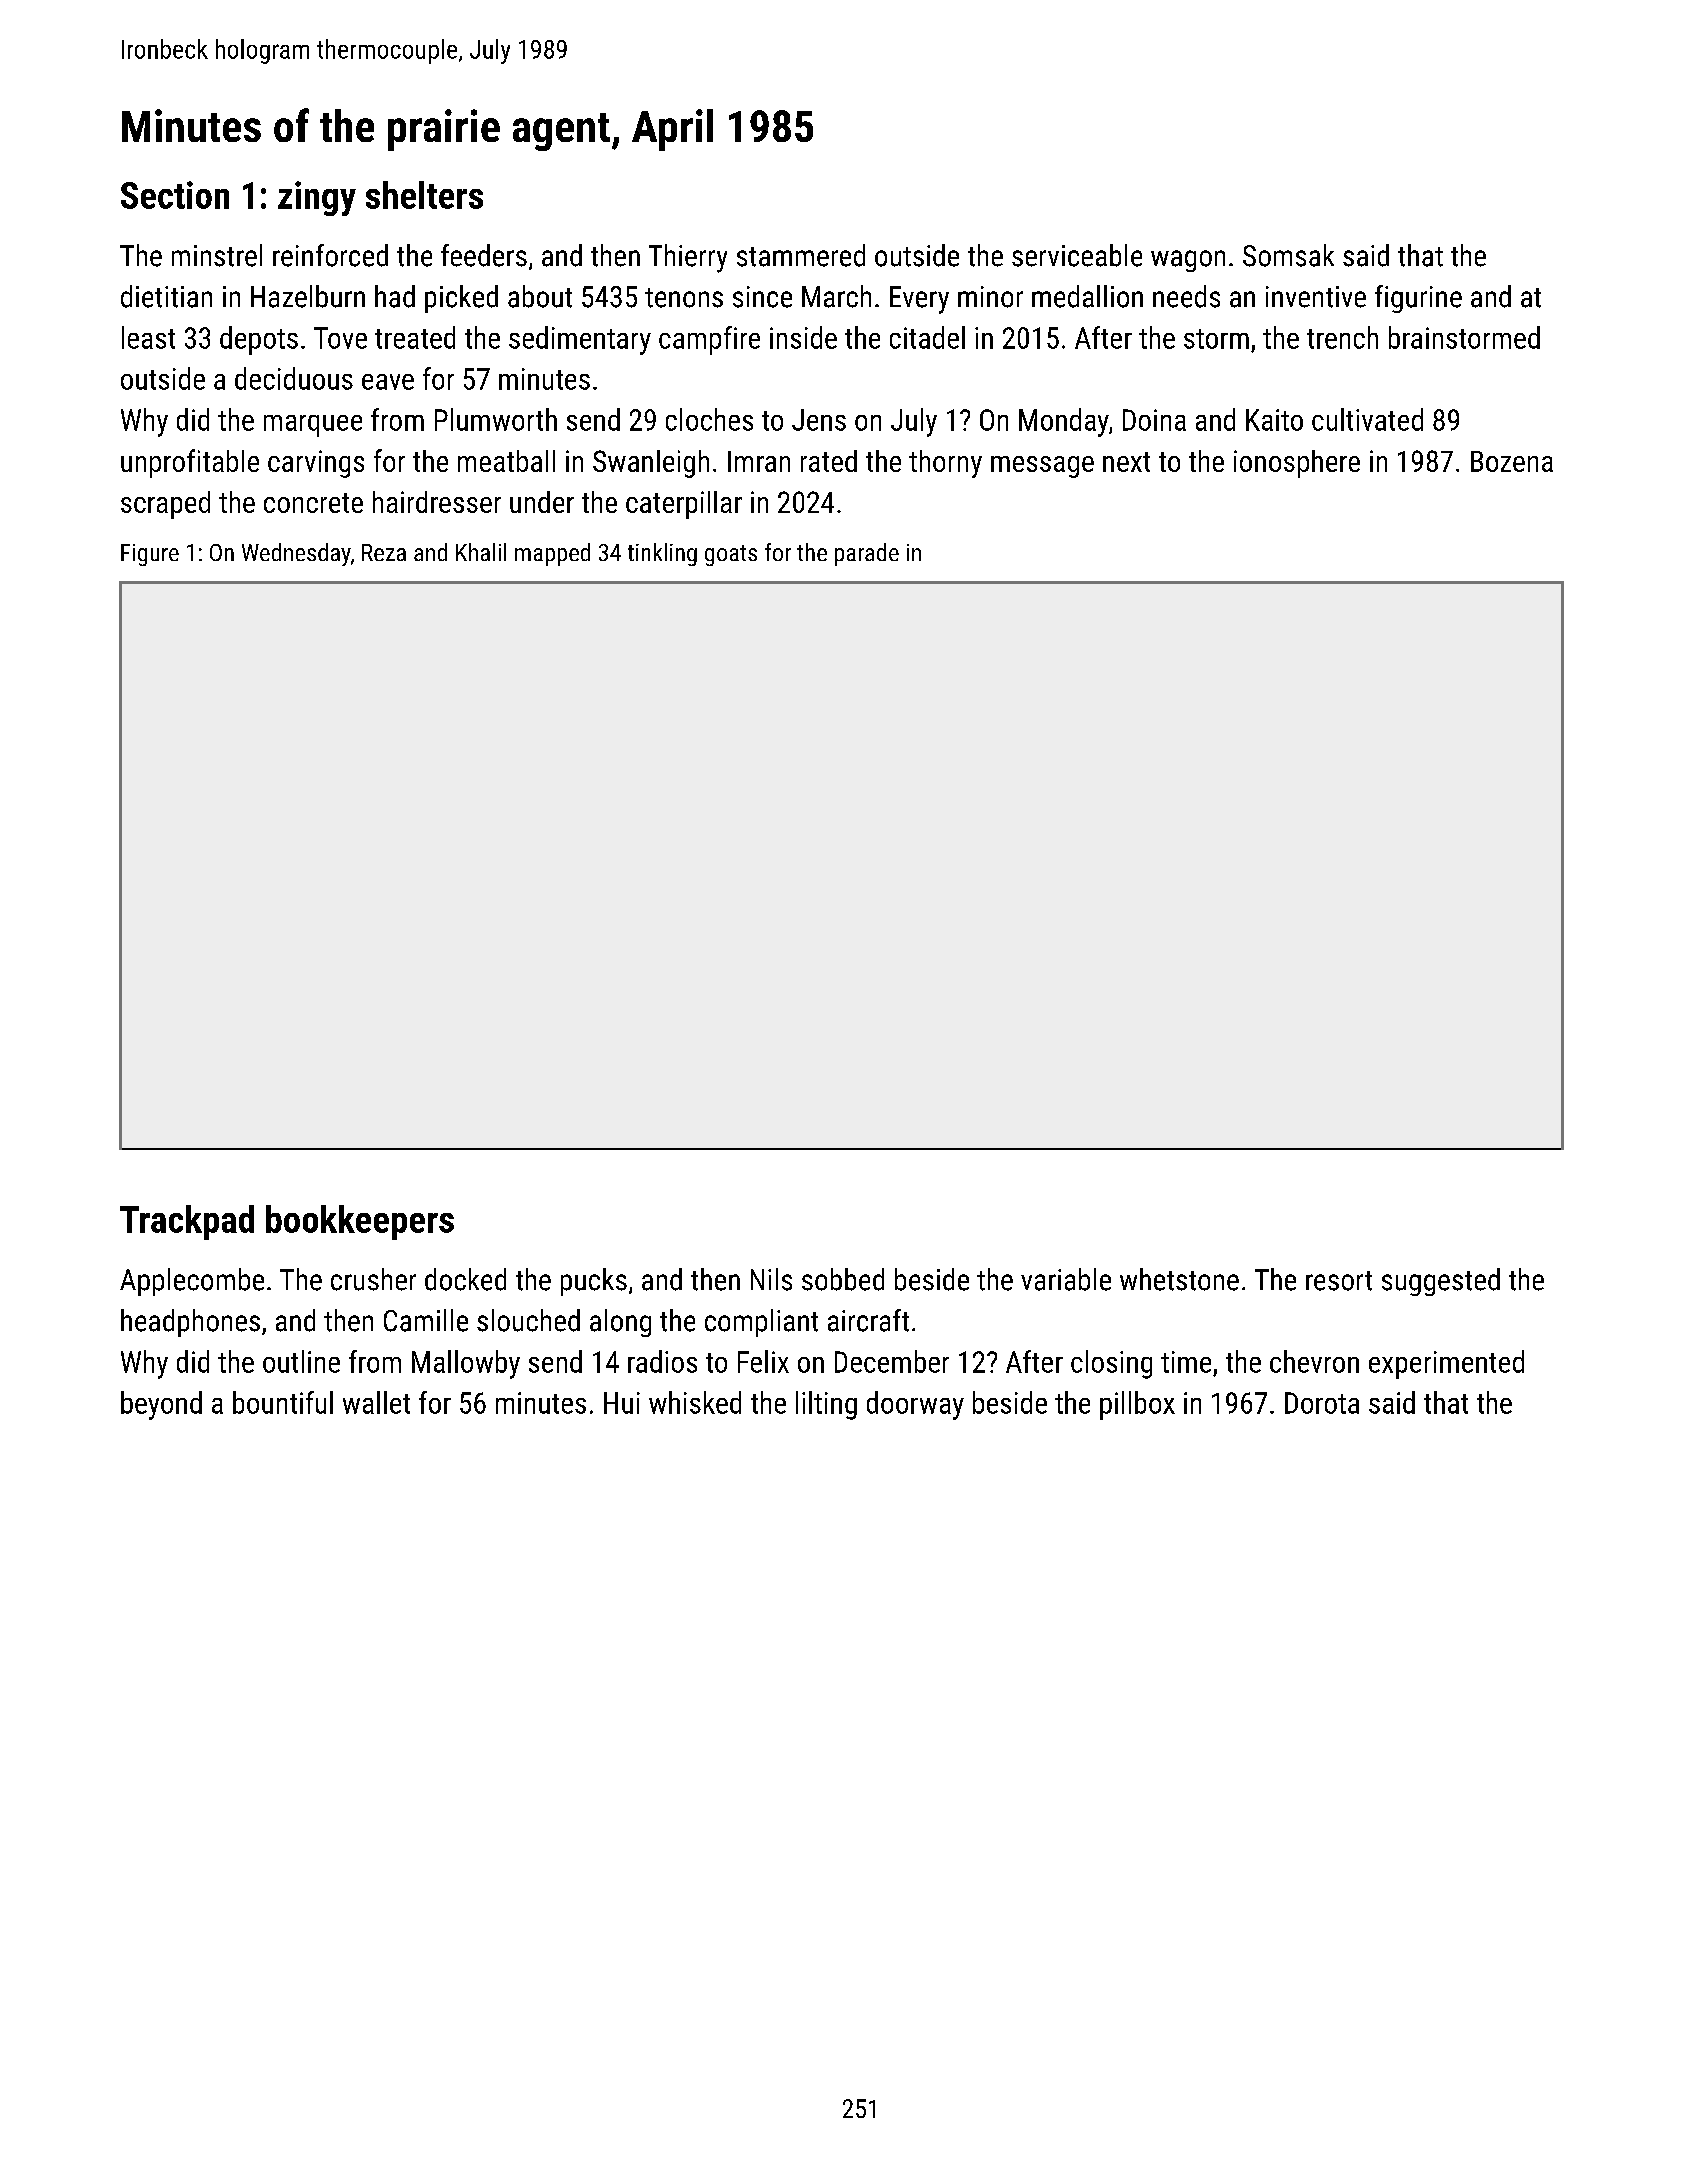 This screenshot has width=1683, height=2178. What do you see at coordinates (1297, 464) in the screenshot?
I see `ionosphere` at bounding box center [1297, 464].
